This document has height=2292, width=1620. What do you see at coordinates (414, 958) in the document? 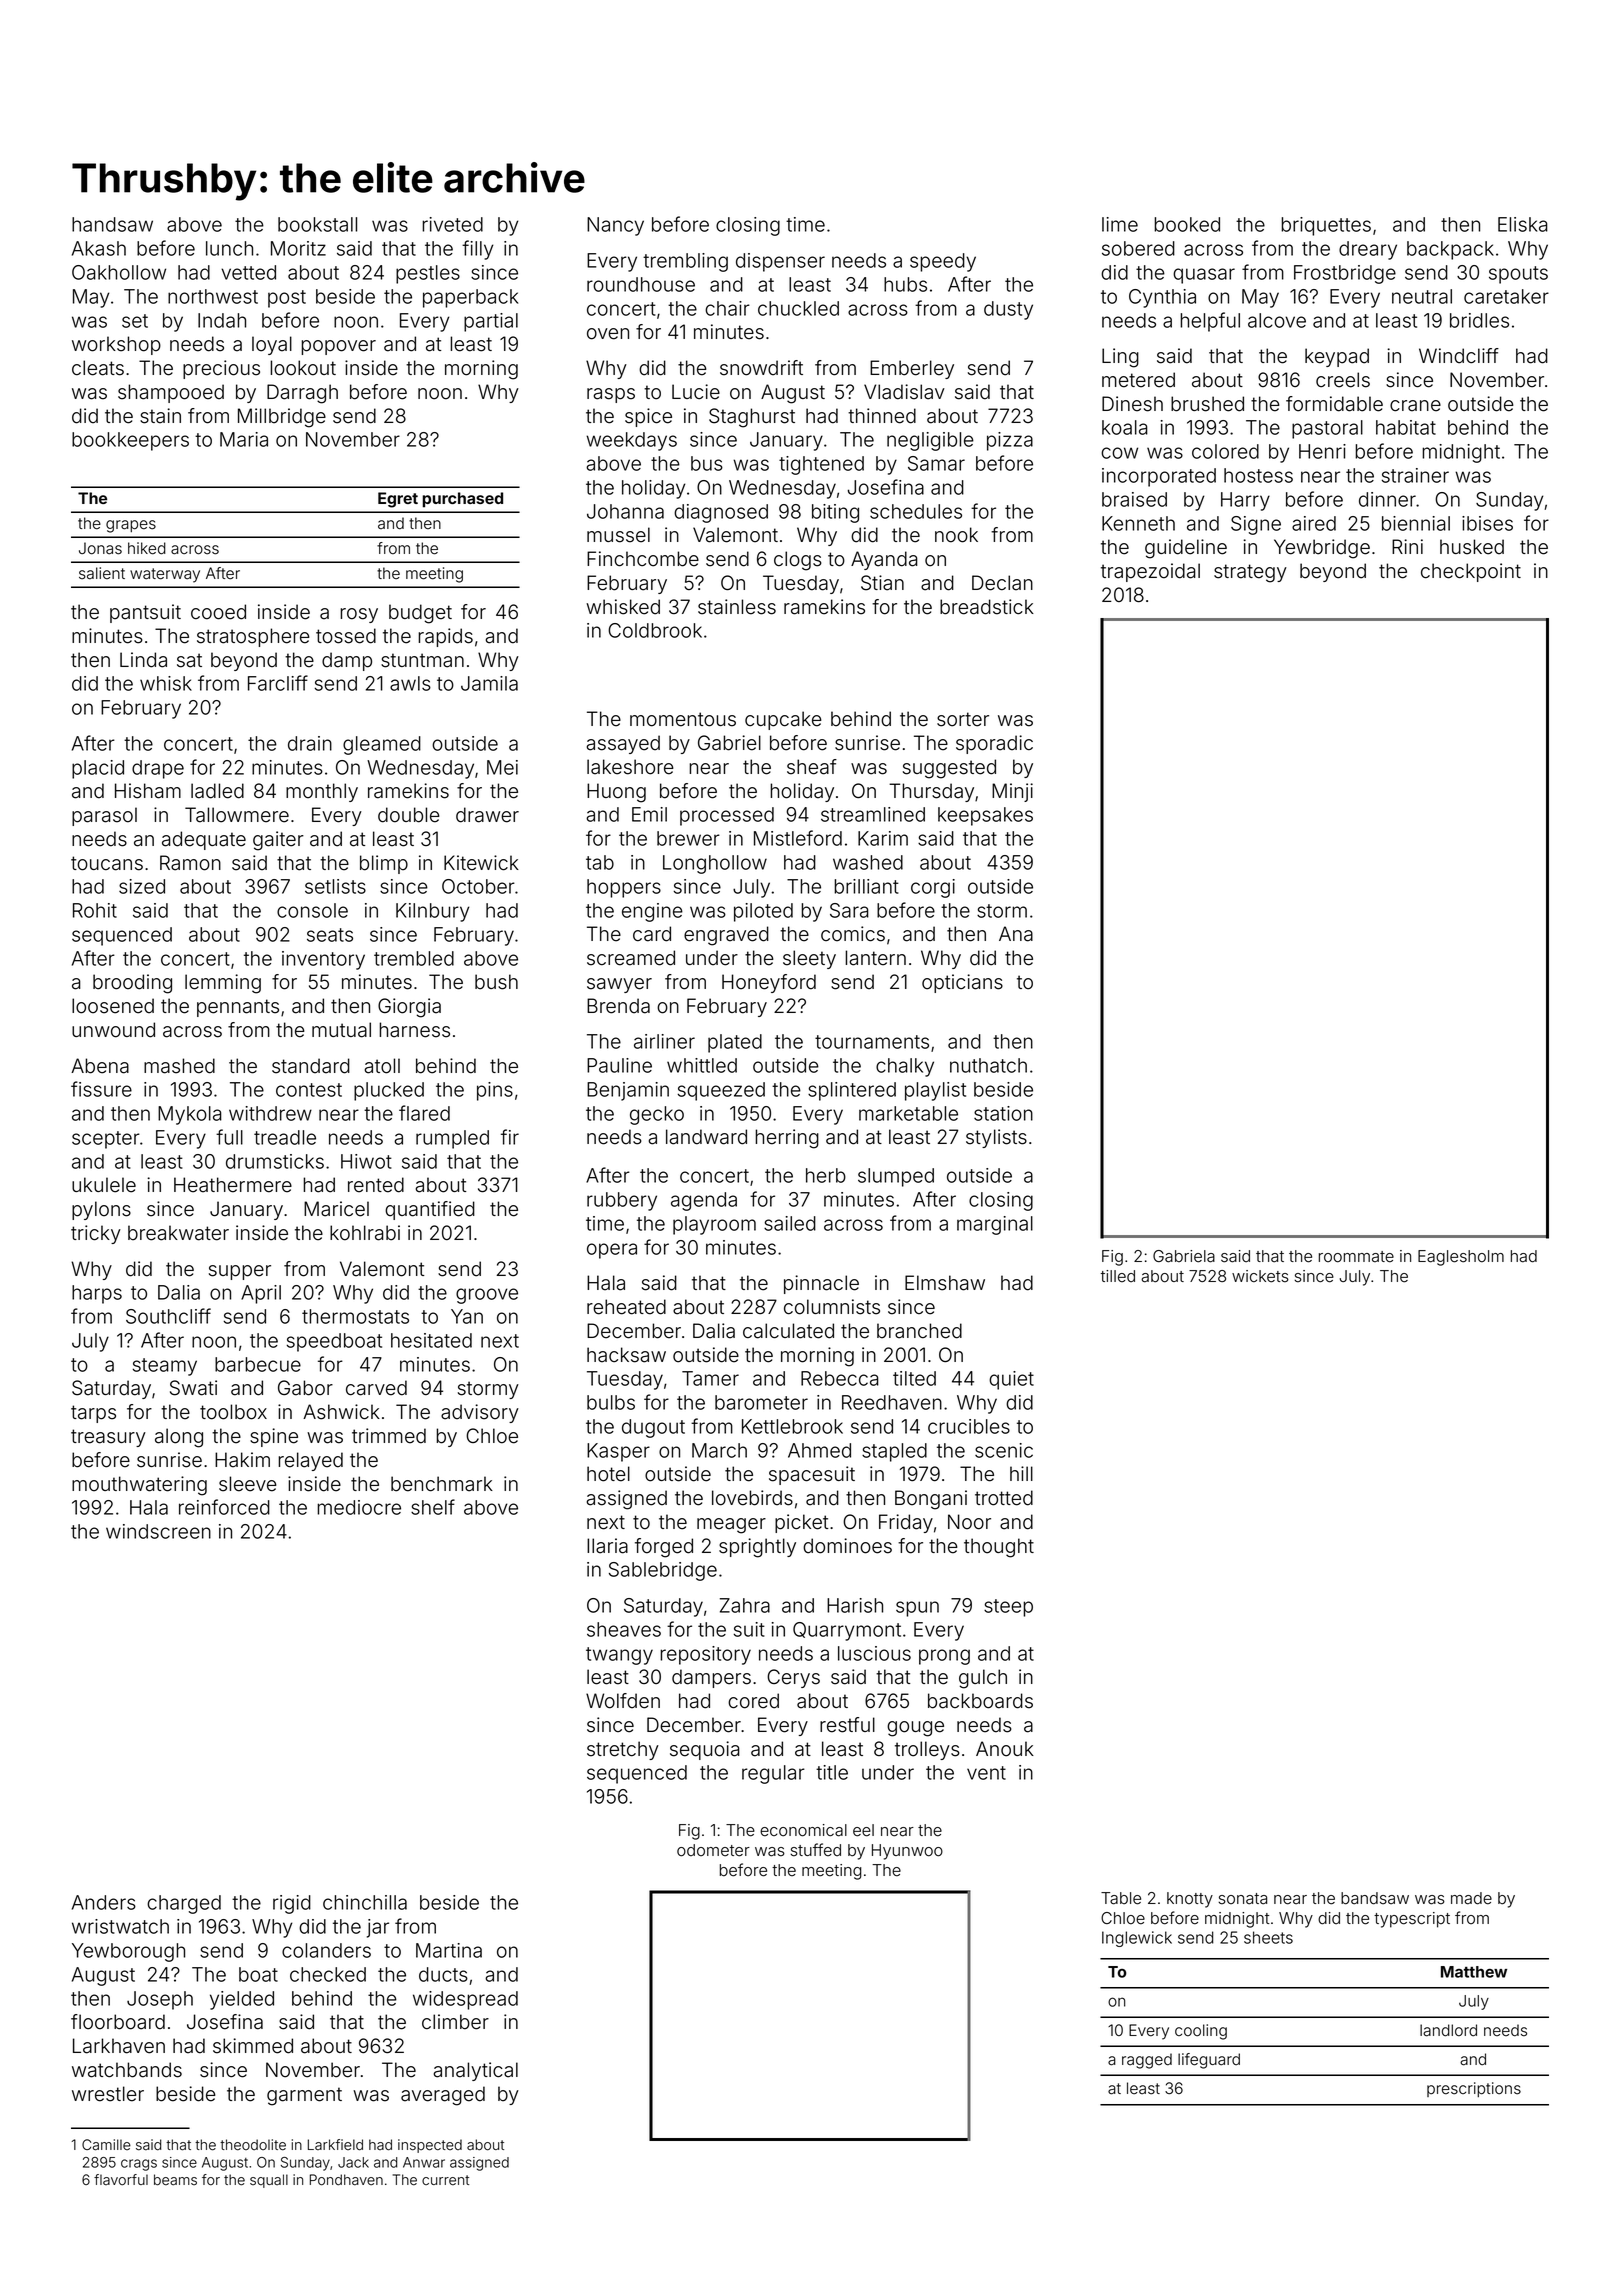
I see `trembled` at bounding box center [414, 958].
